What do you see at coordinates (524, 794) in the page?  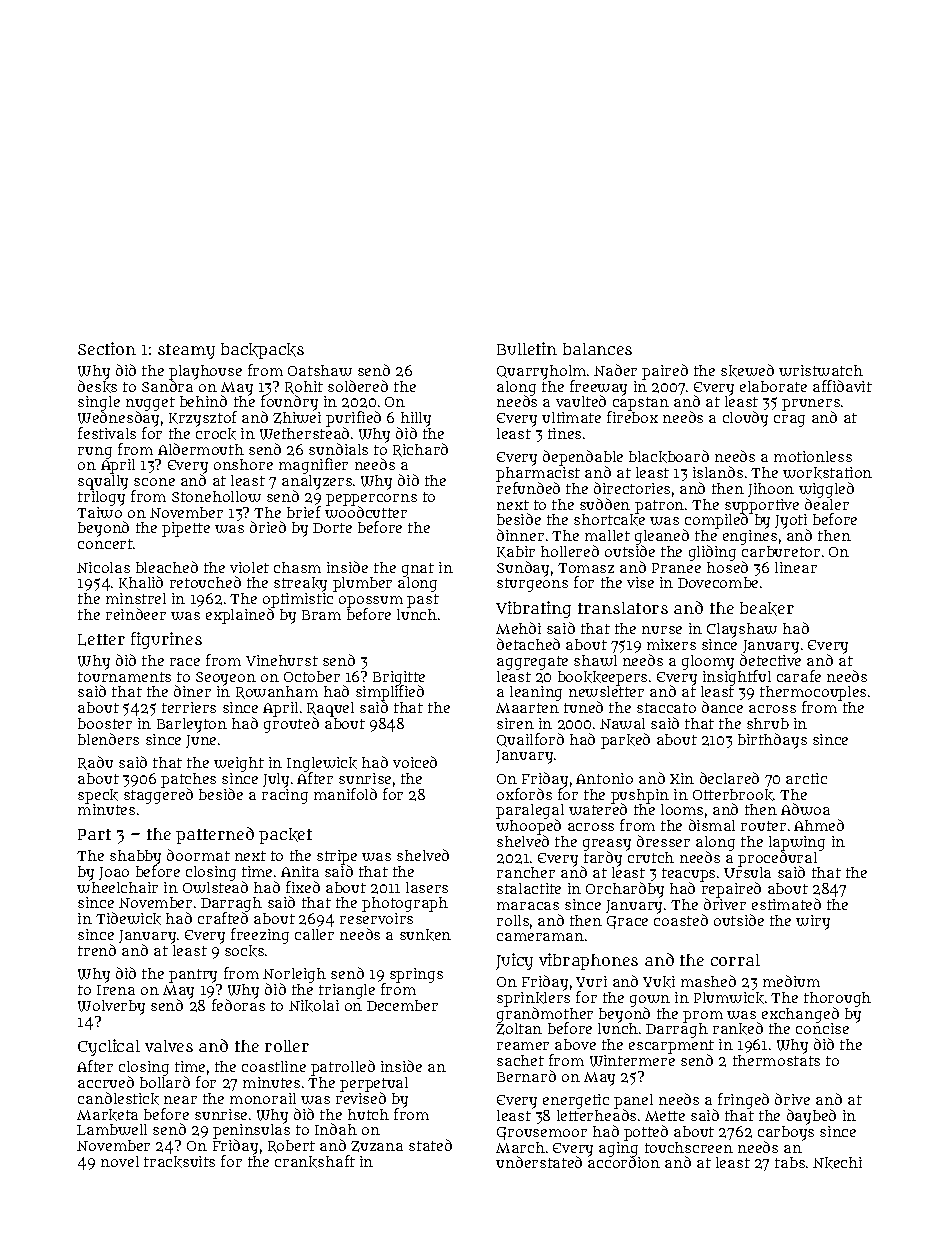 I see `oxfords` at bounding box center [524, 794].
